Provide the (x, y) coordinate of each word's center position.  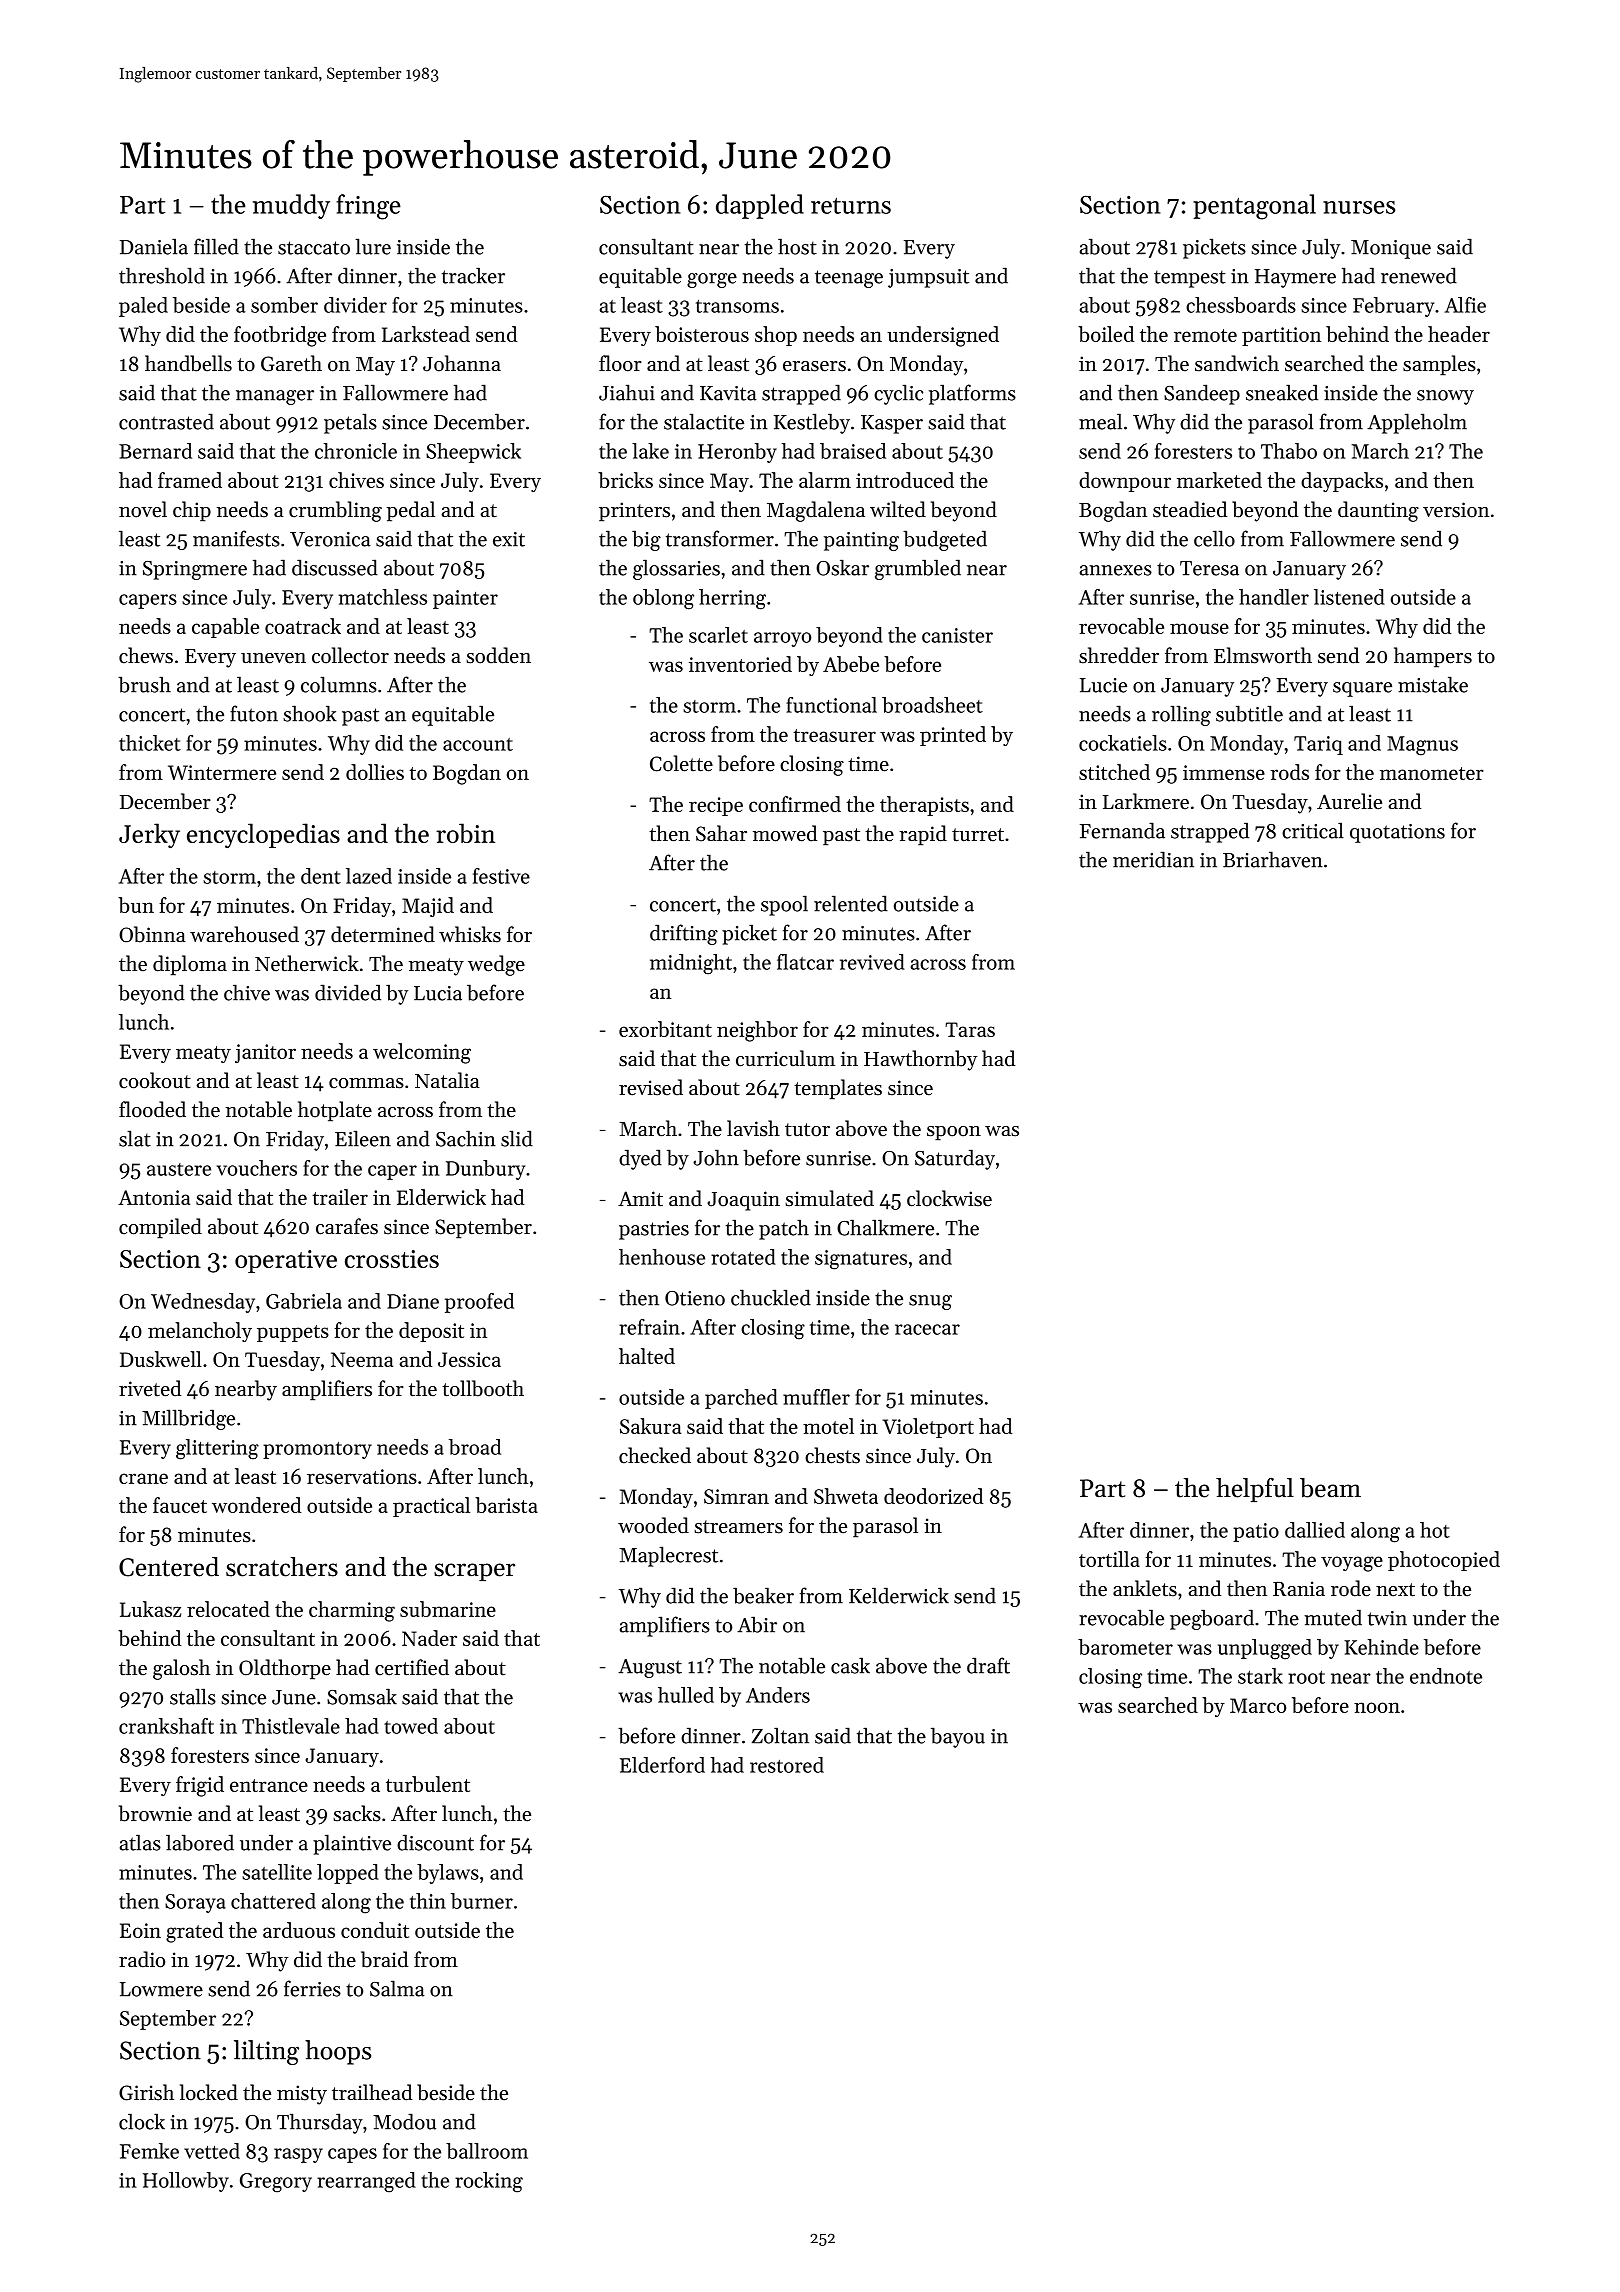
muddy (291, 206)
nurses (1359, 207)
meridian (1153, 859)
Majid (428, 907)
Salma (397, 1988)
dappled (760, 206)
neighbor (757, 1031)
